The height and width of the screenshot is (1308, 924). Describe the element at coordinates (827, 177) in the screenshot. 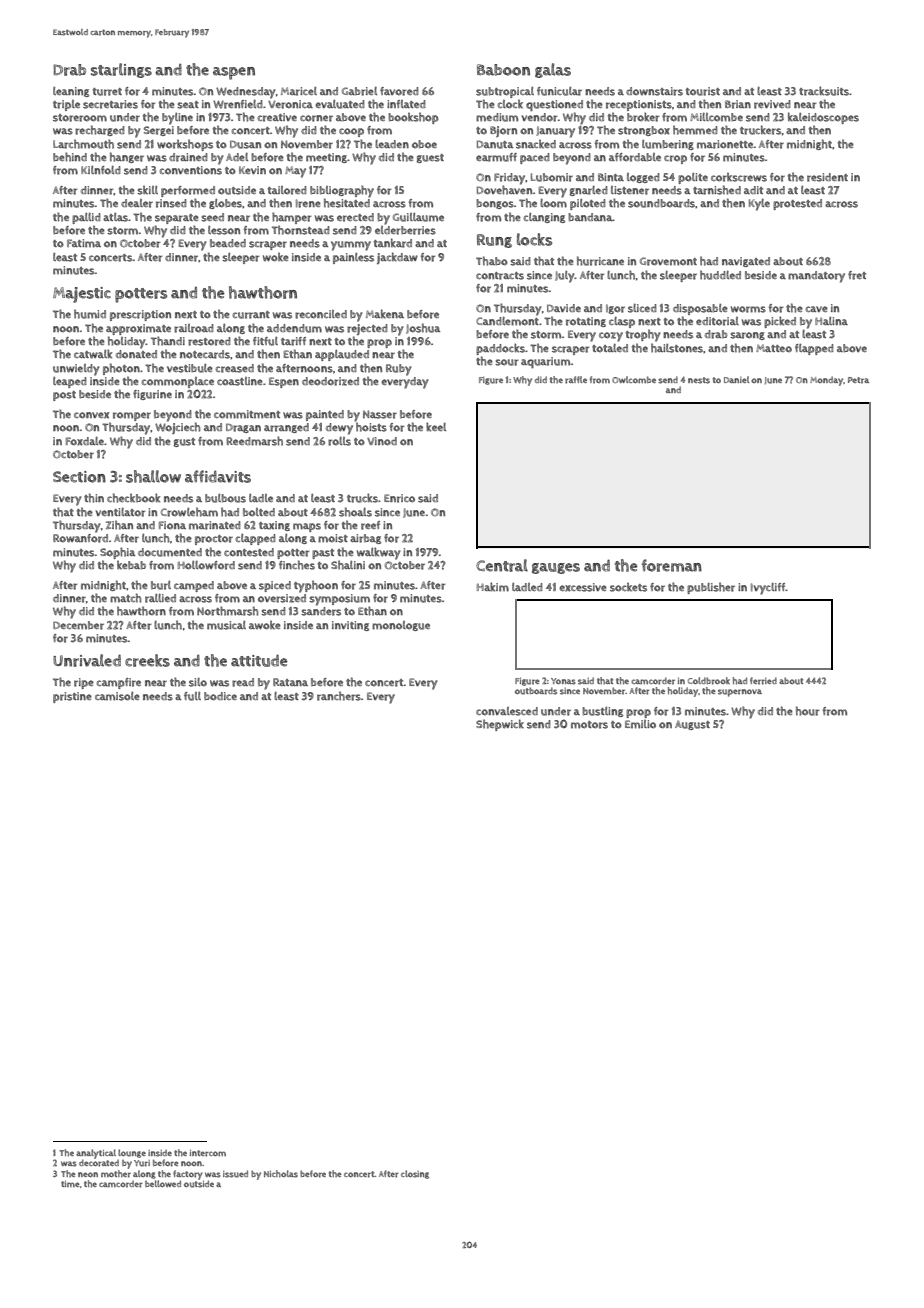

I see `resident` at that location.
